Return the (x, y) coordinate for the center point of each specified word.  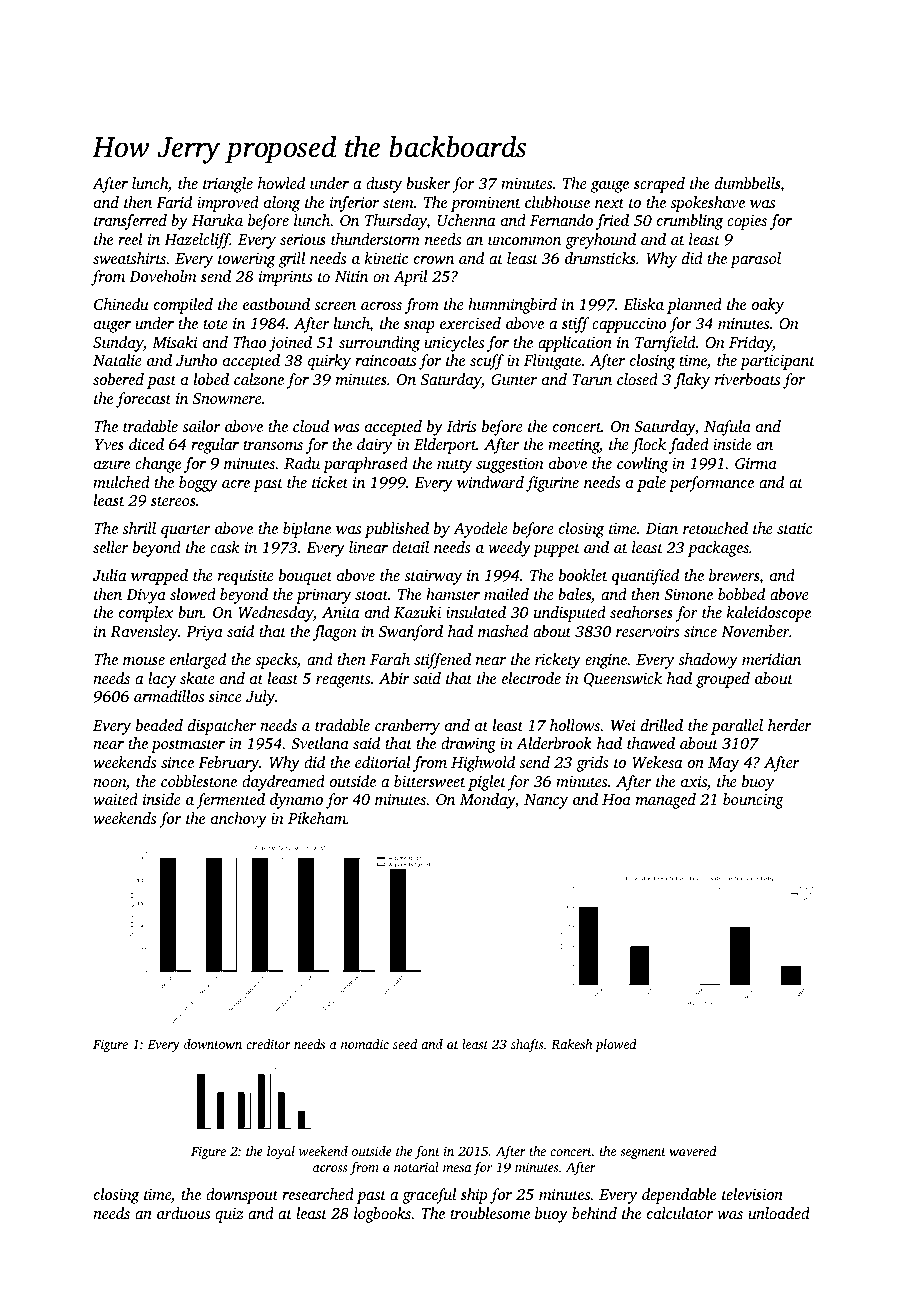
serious (303, 239)
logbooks (382, 1215)
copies (747, 222)
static (794, 528)
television (752, 1194)
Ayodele (480, 530)
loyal (281, 1152)
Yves (109, 444)
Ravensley (144, 633)
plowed (616, 1045)
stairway (433, 577)
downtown (213, 1044)
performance (711, 484)
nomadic (365, 1044)
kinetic (386, 258)
